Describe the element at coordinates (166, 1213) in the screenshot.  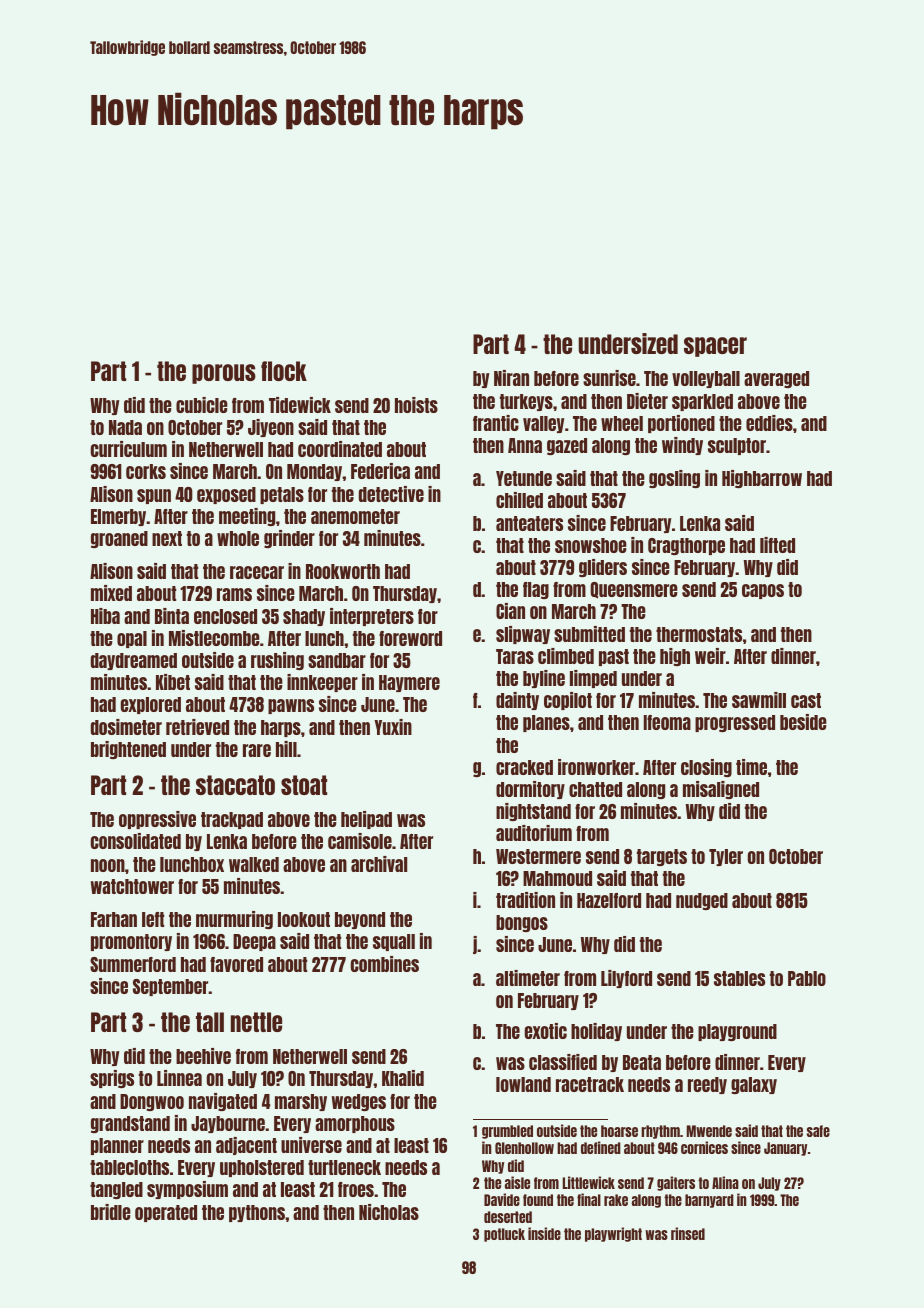
I see `operated` at that location.
